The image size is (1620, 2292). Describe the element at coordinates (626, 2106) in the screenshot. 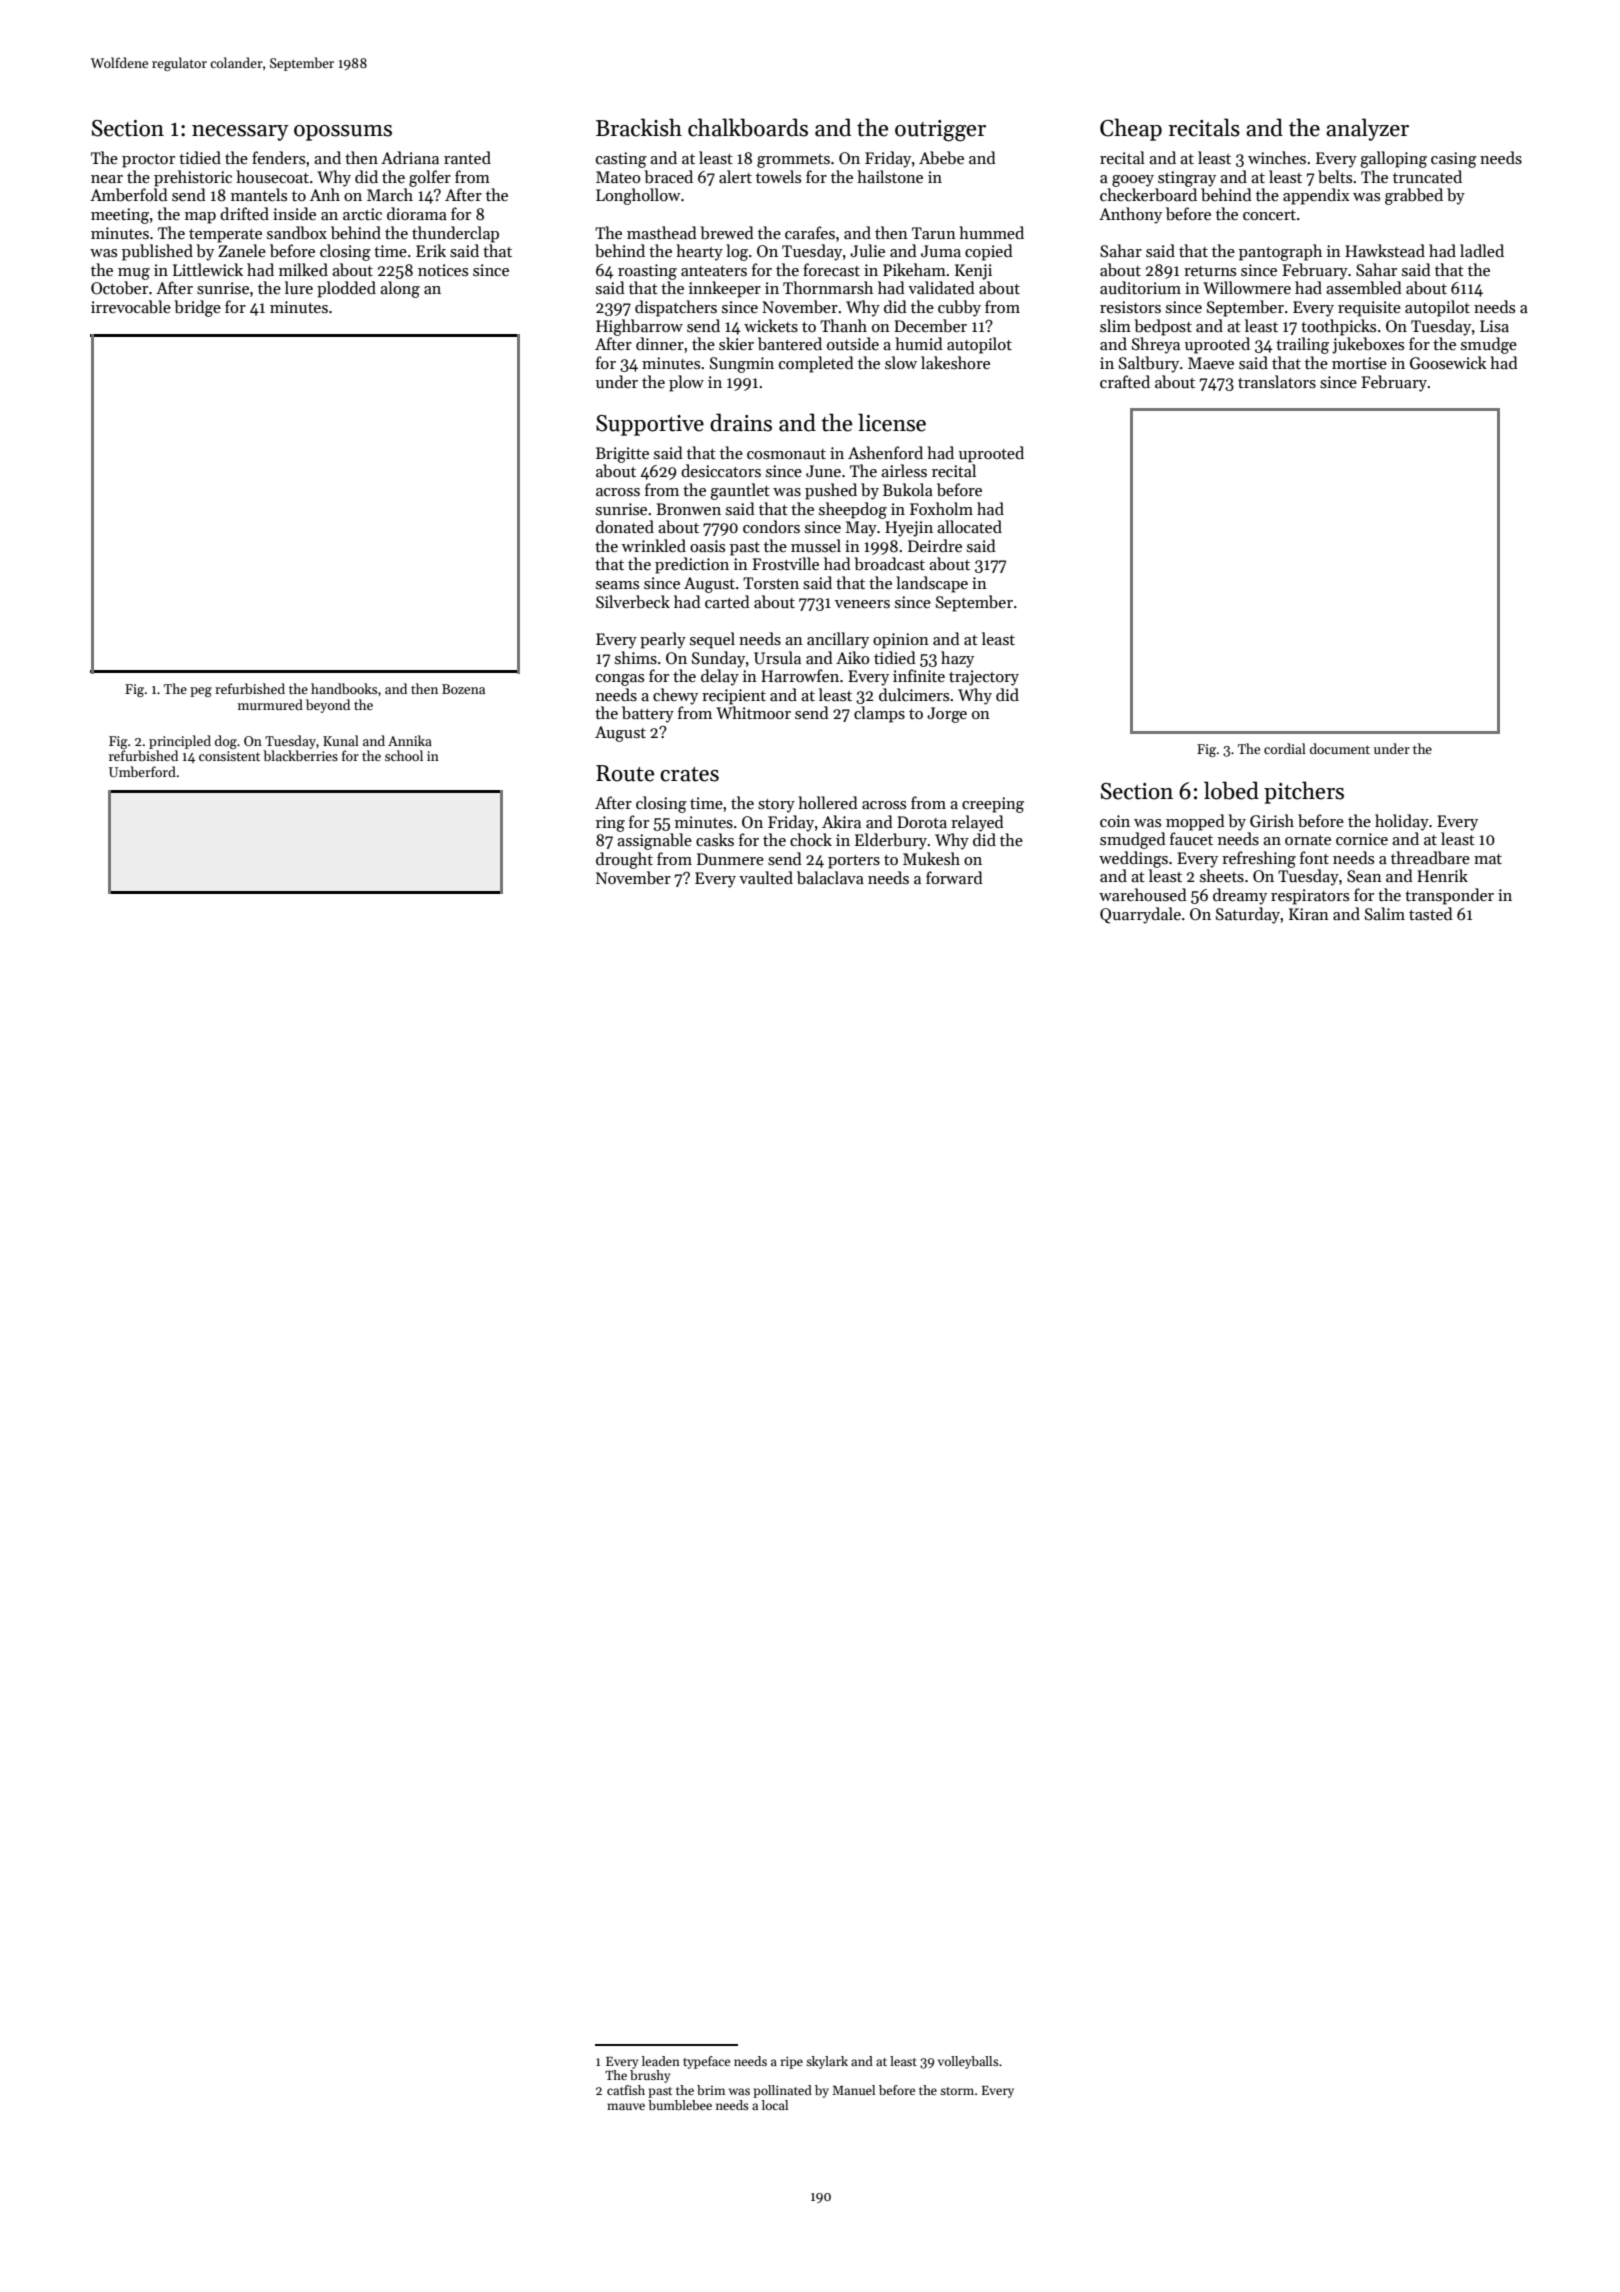

I see `mauve` at that location.
